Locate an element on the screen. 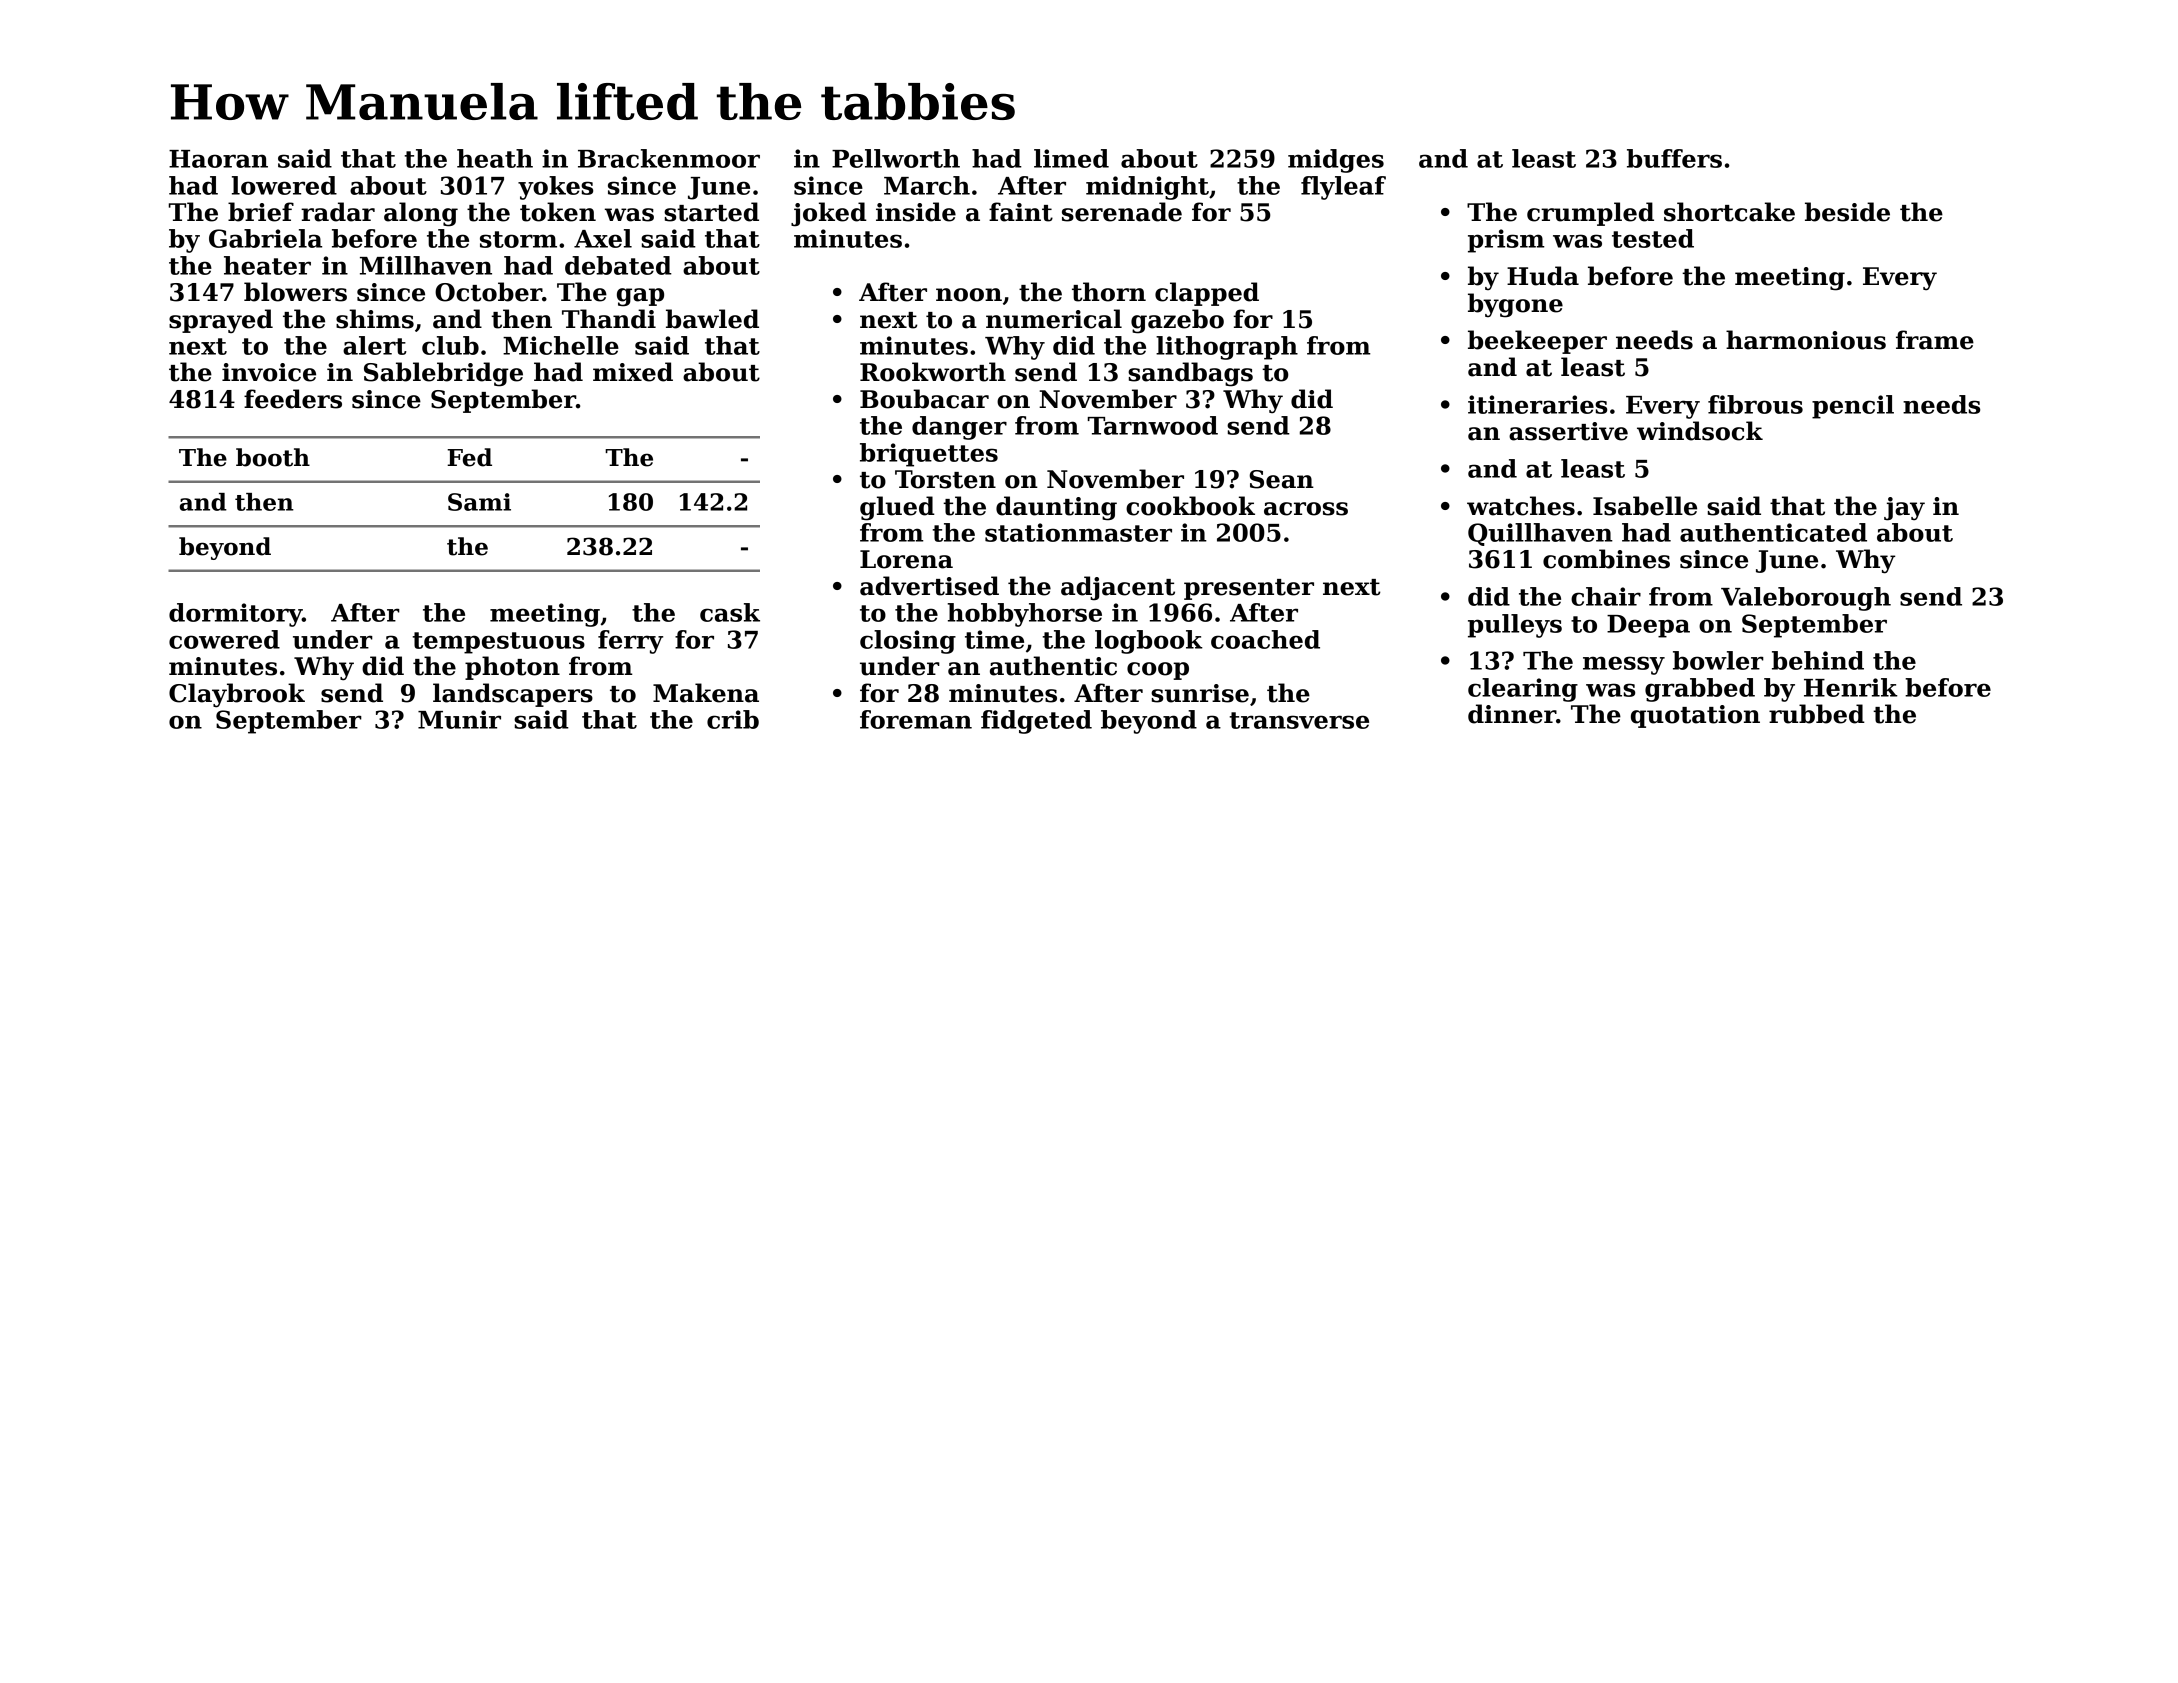 This screenshot has height=1683, width=2178. prism is located at coordinates (1506, 241).
